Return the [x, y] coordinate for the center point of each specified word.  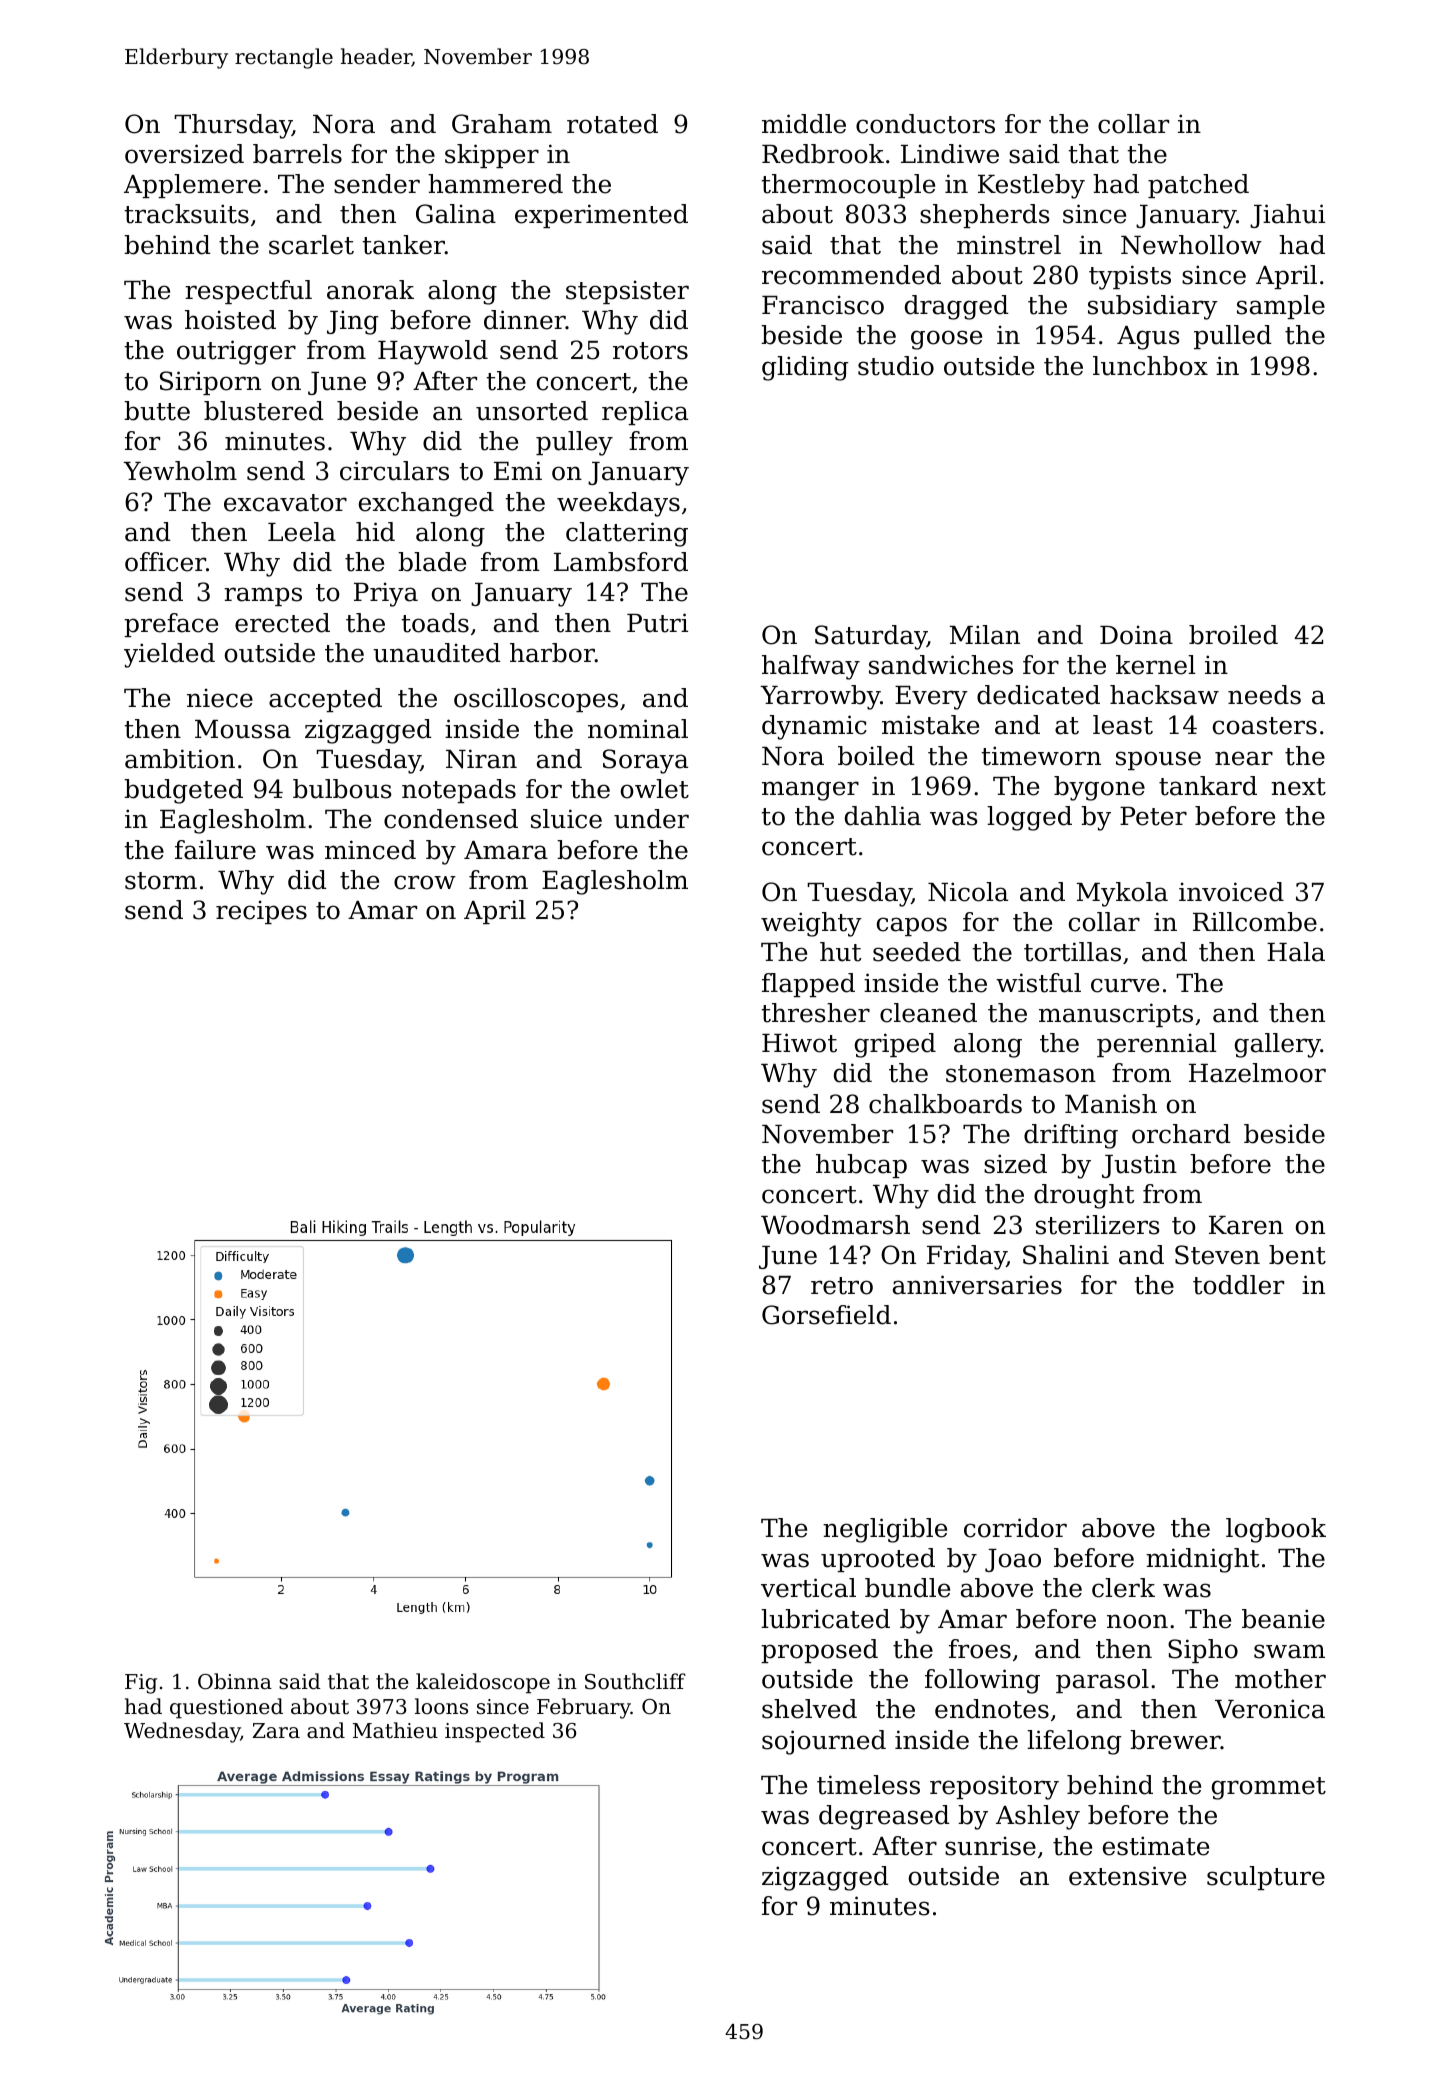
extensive [1127, 1876]
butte [157, 411]
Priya [386, 594]
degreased [884, 1817]
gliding [805, 368]
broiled [1233, 635]
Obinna [235, 1681]
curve [1125, 985]
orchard [1181, 1134]
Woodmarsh [835, 1225]
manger [810, 791]
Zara [276, 1731]
